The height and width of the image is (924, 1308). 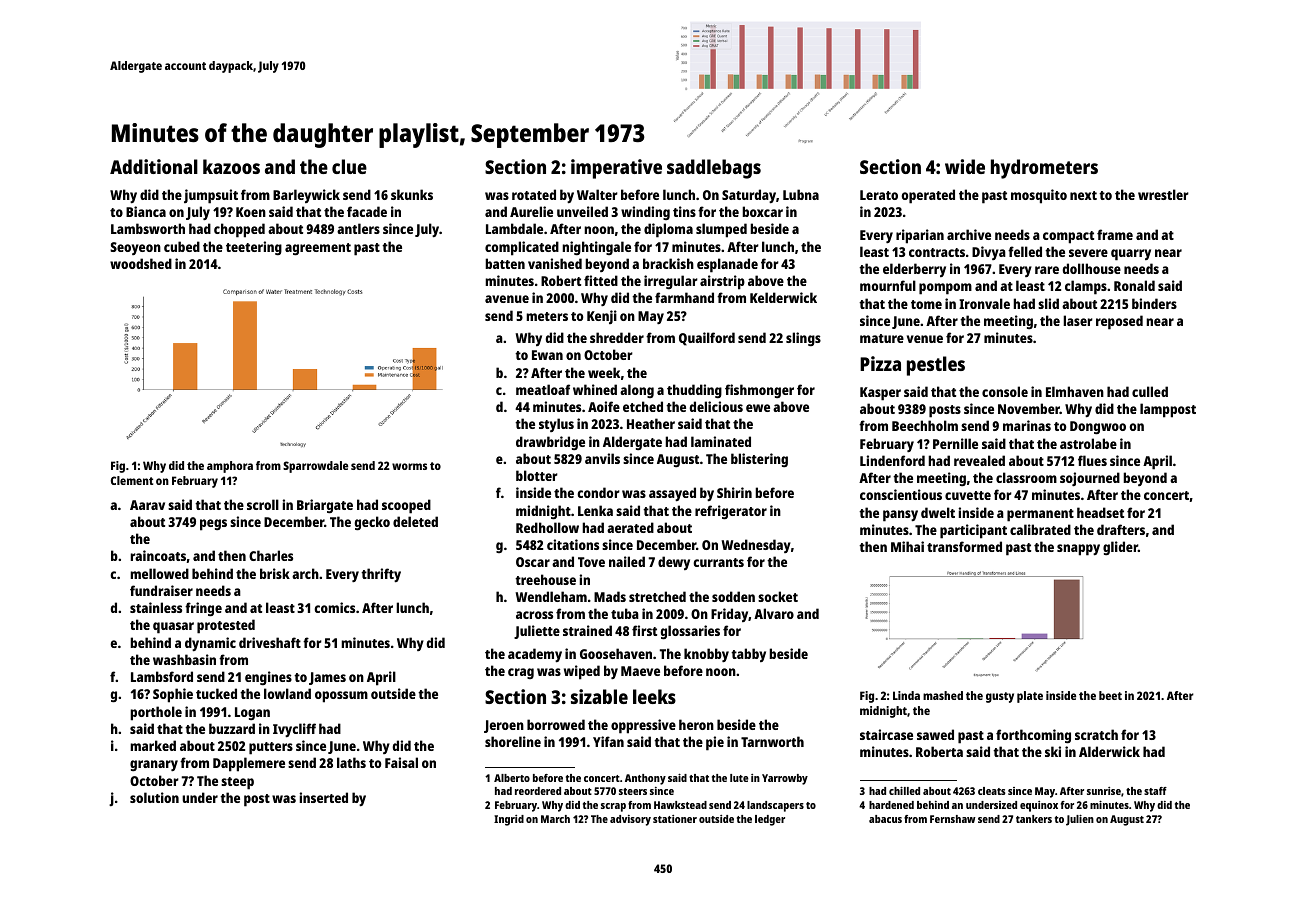 I want to click on Lenka, so click(x=595, y=510).
